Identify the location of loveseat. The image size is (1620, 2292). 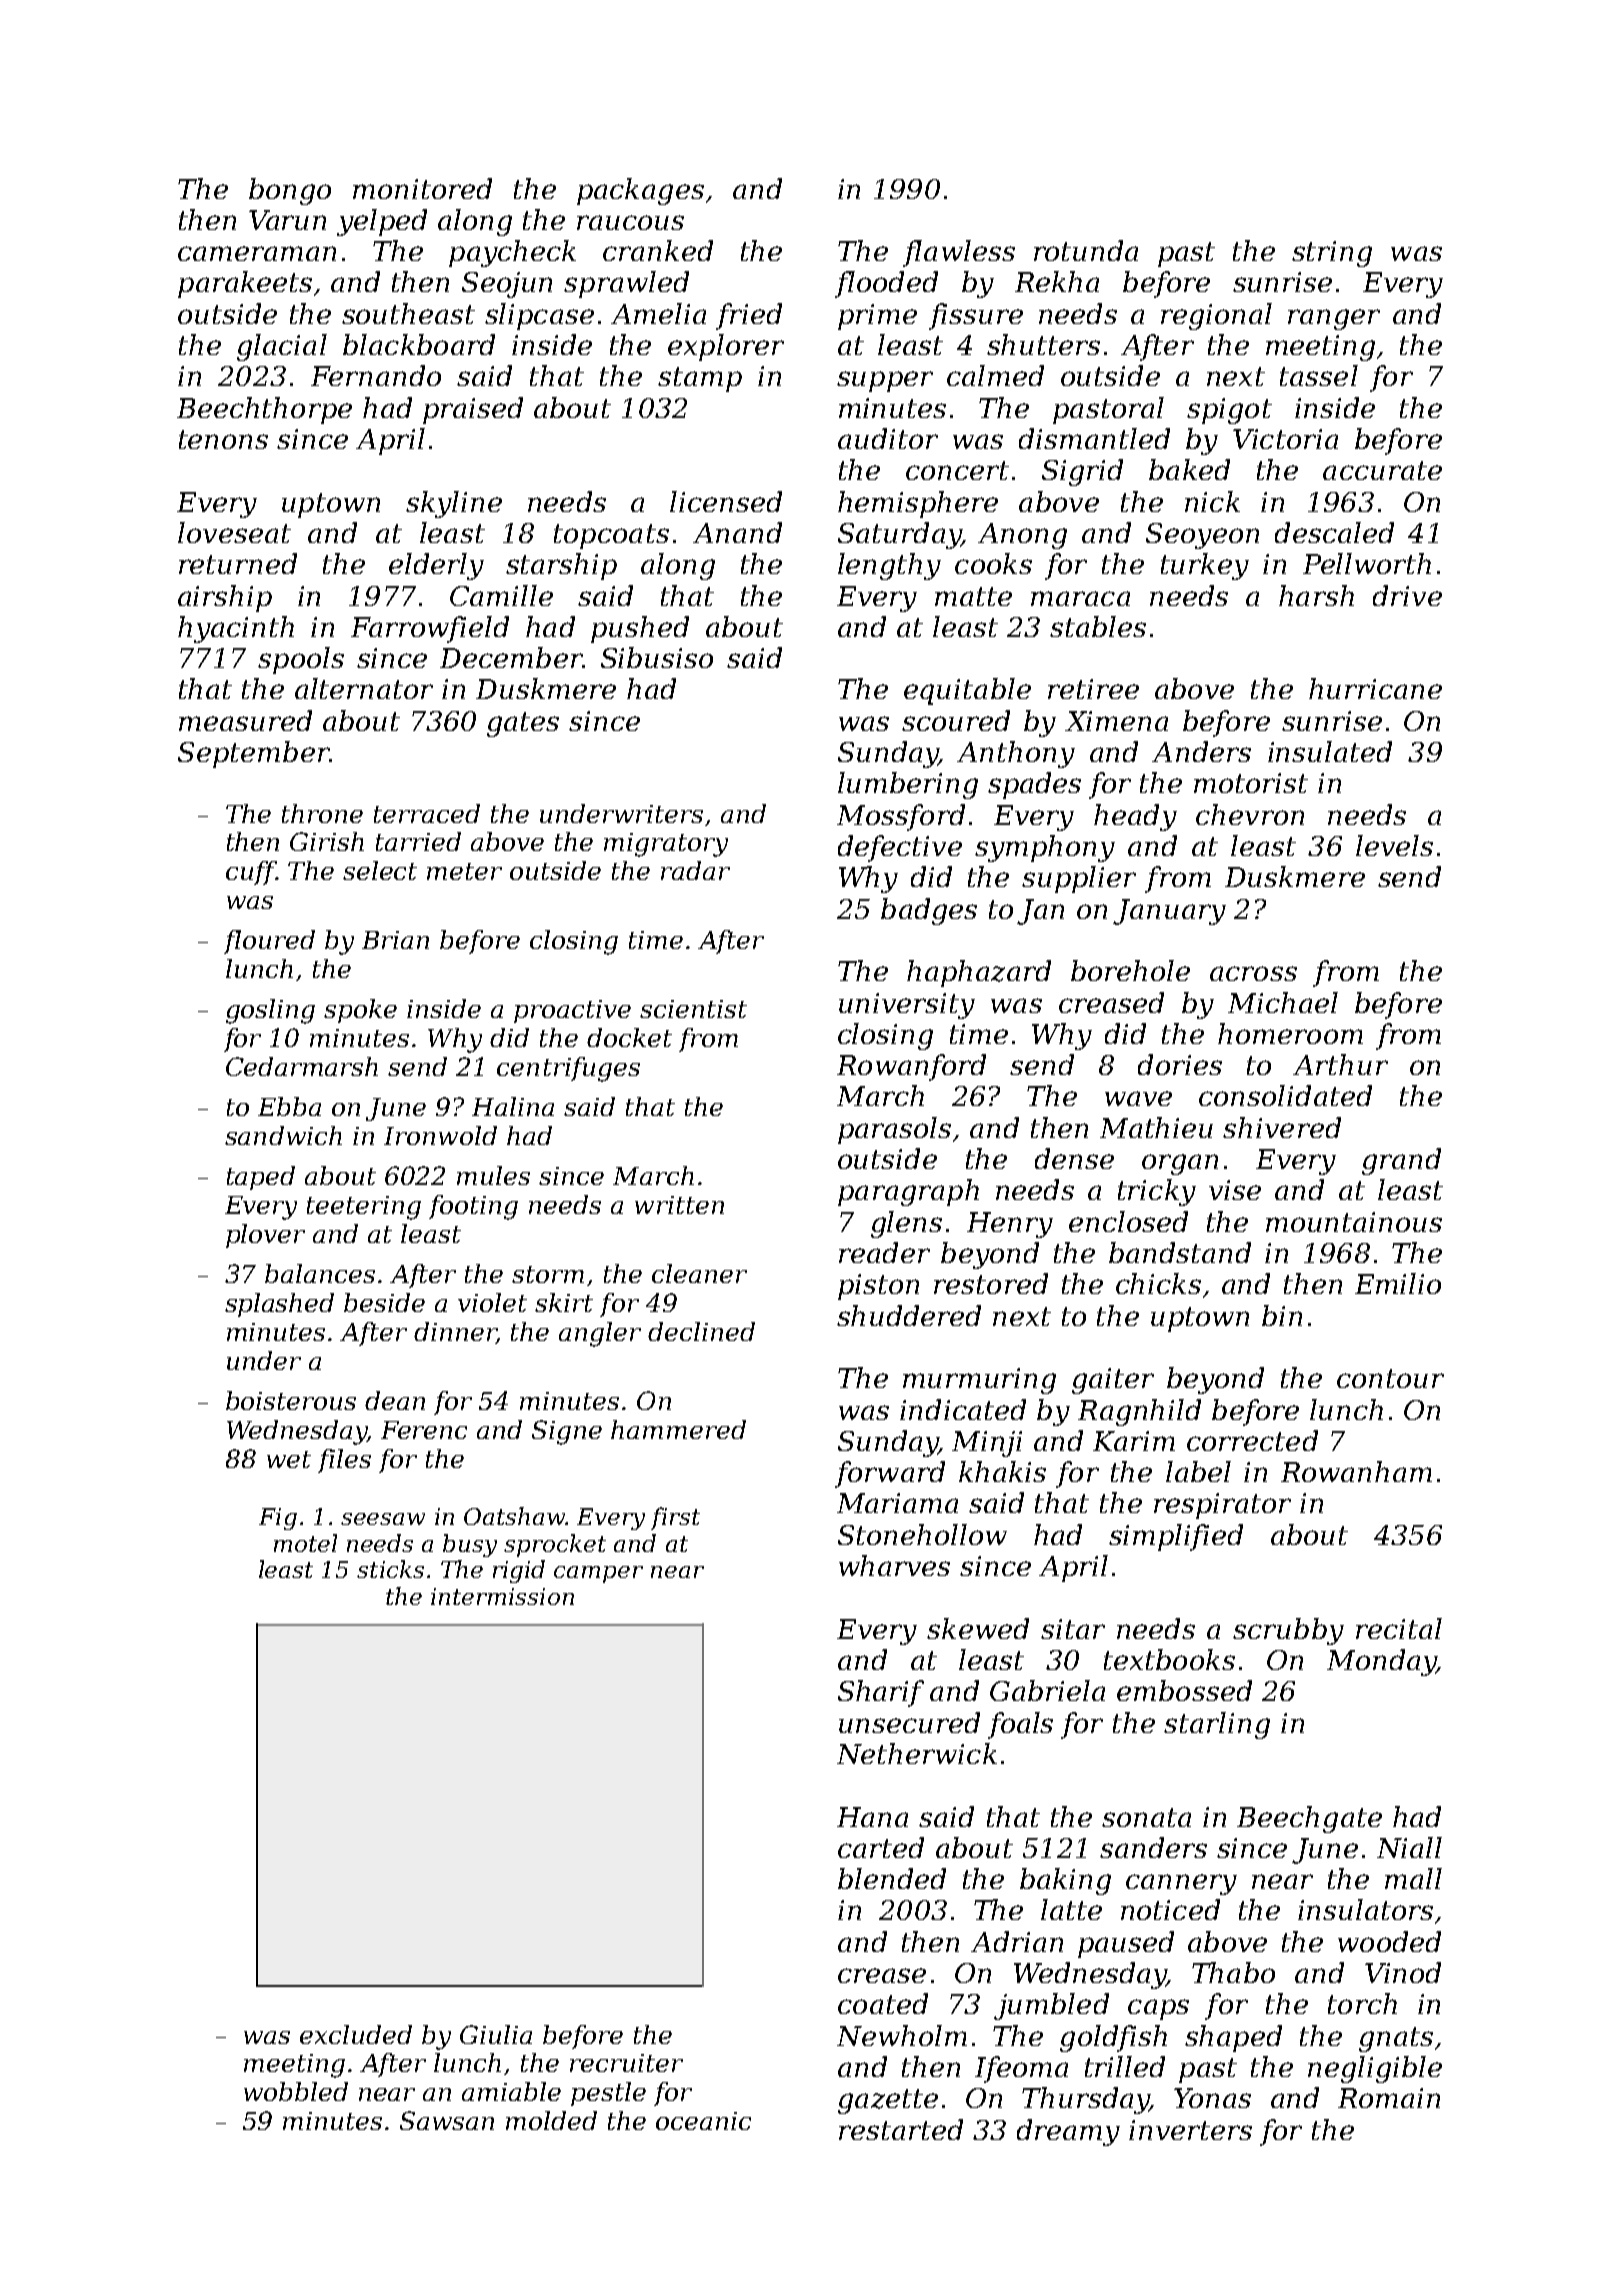
(234, 532).
